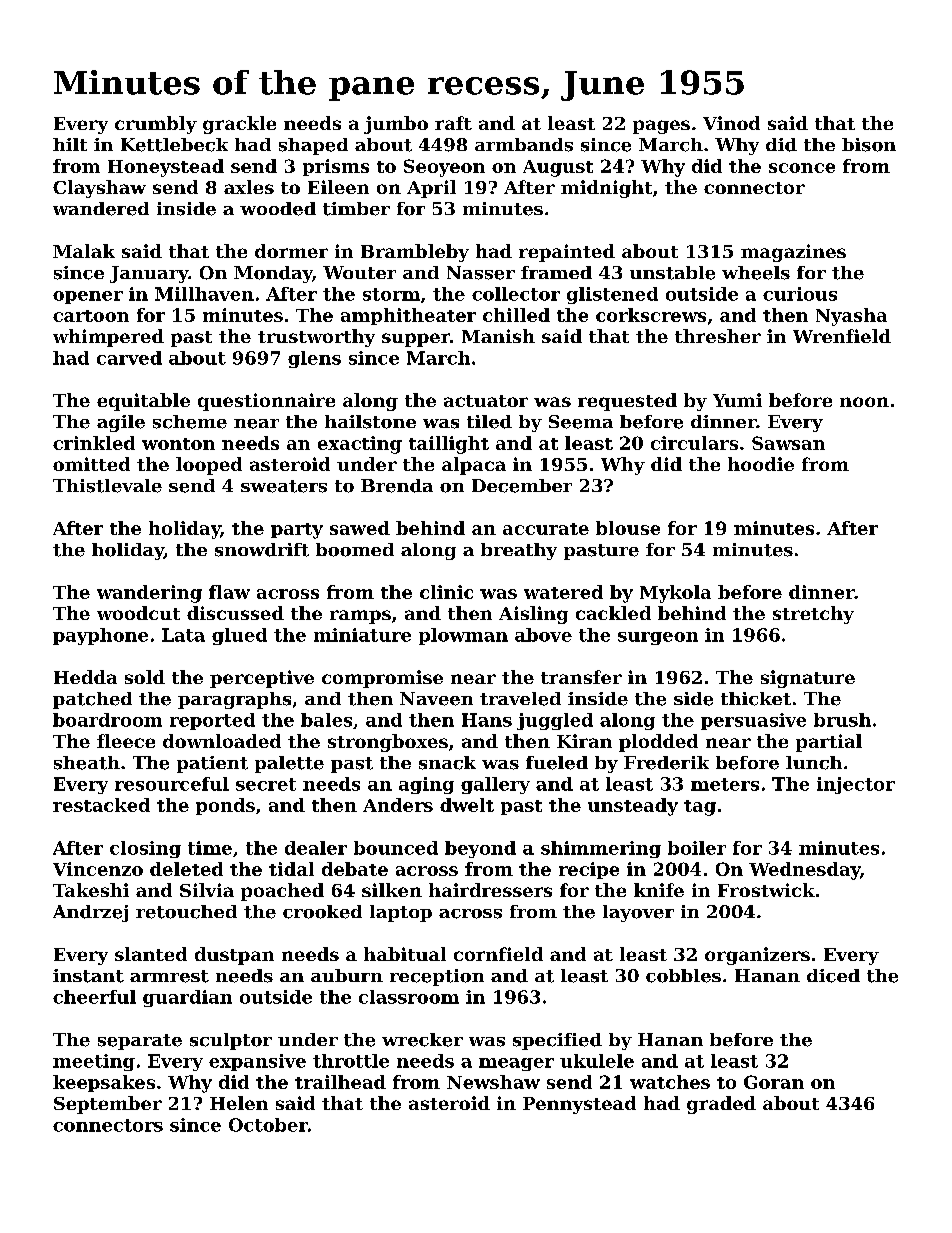 The height and width of the screenshot is (1233, 952). What do you see at coordinates (453, 123) in the screenshot?
I see `raft` at bounding box center [453, 123].
